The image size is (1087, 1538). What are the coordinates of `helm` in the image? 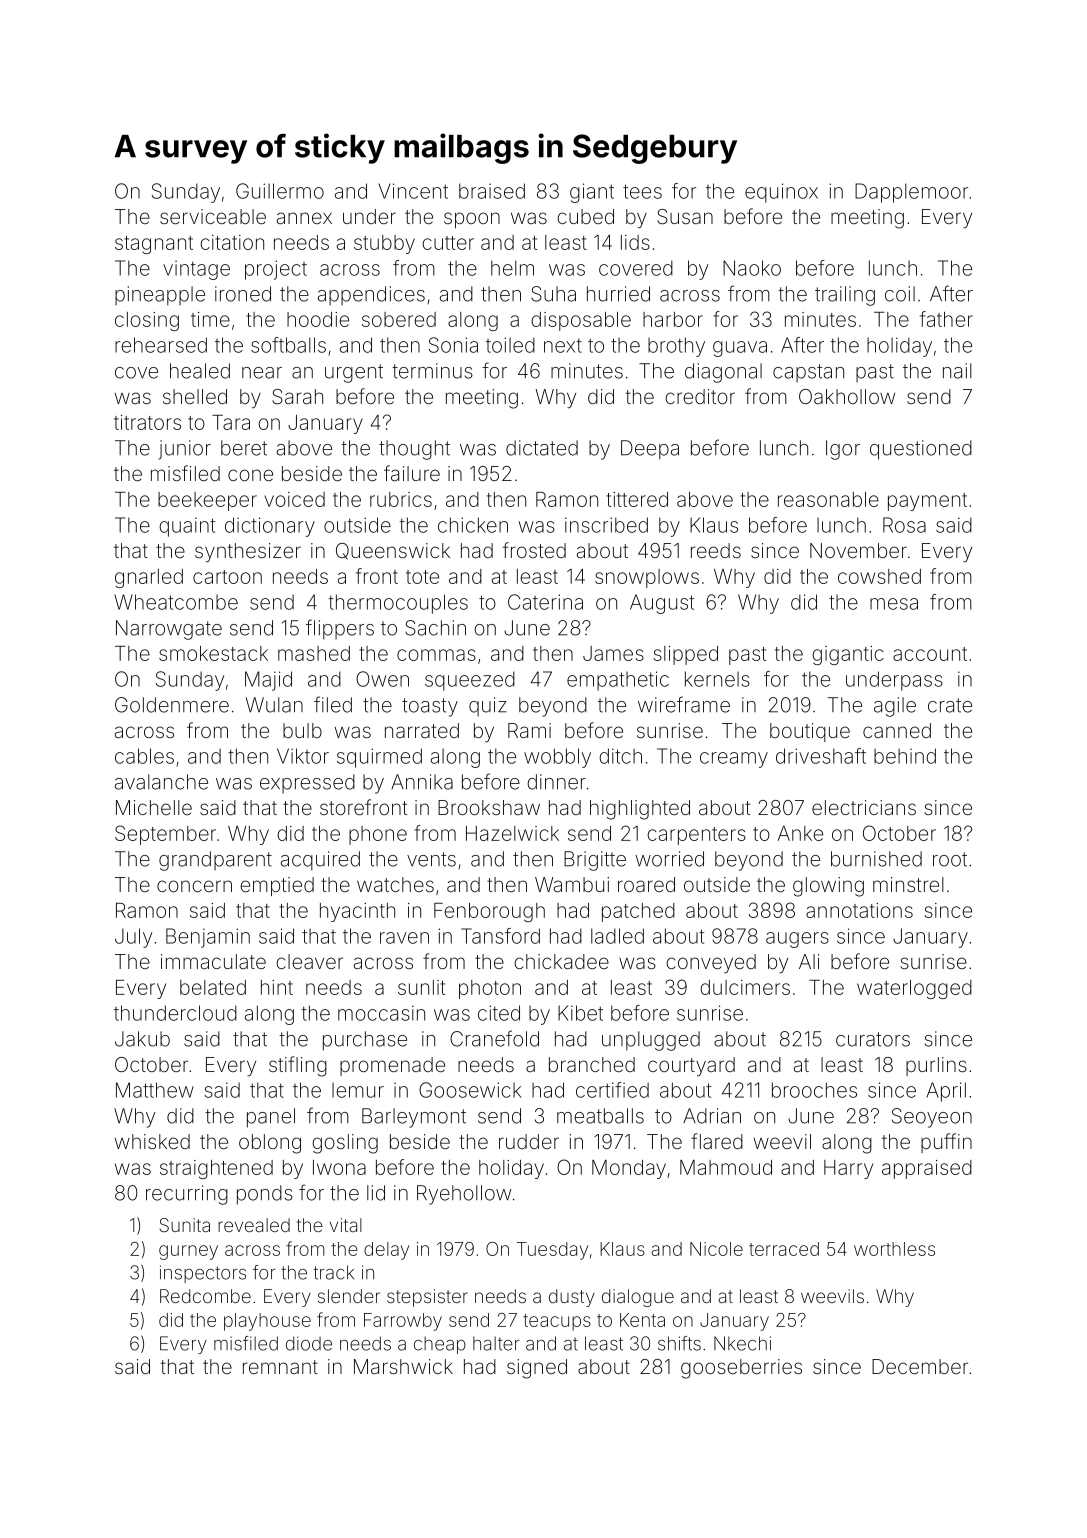 It's located at (512, 268).
